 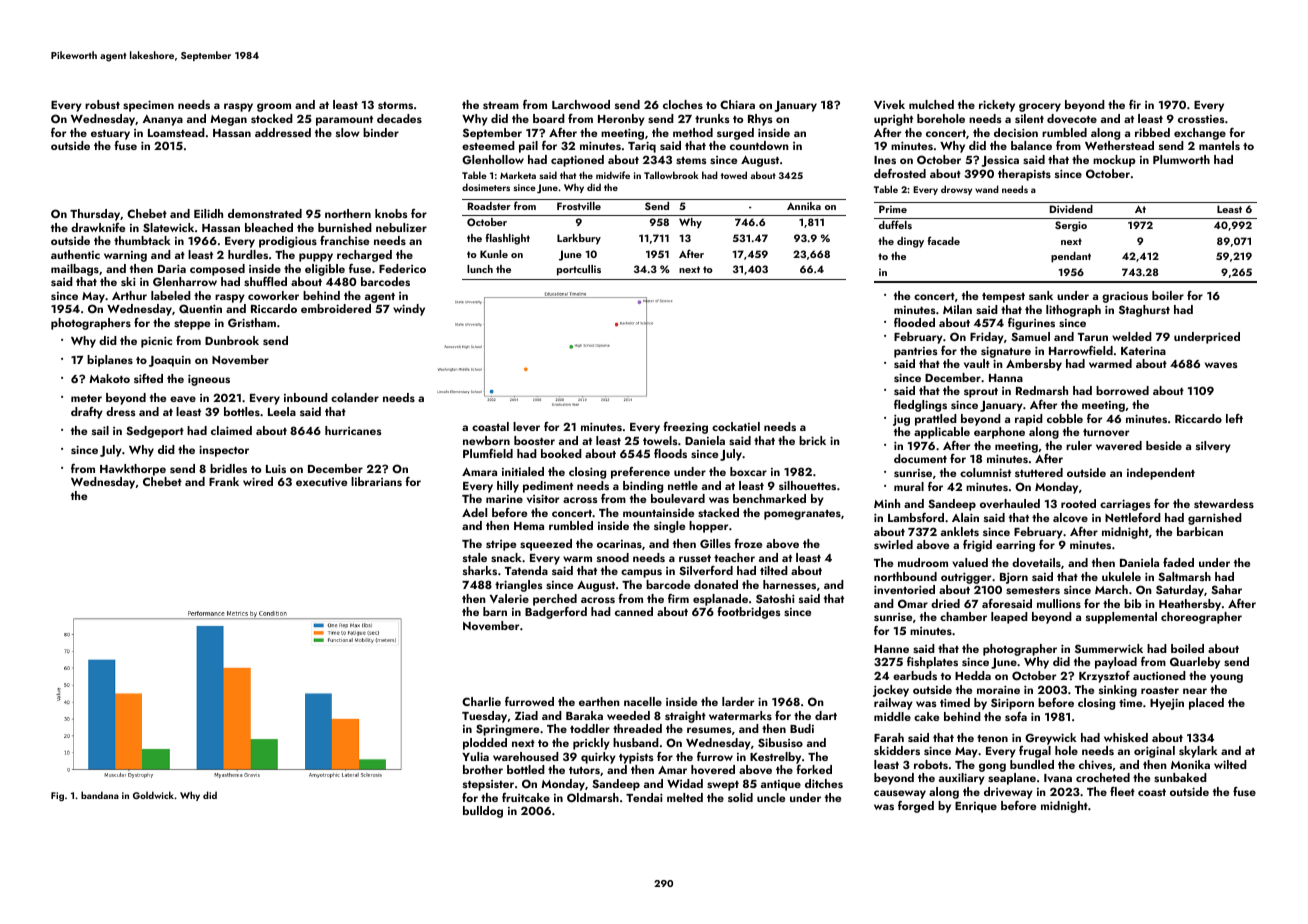 I want to click on initialed, so click(x=523, y=471).
